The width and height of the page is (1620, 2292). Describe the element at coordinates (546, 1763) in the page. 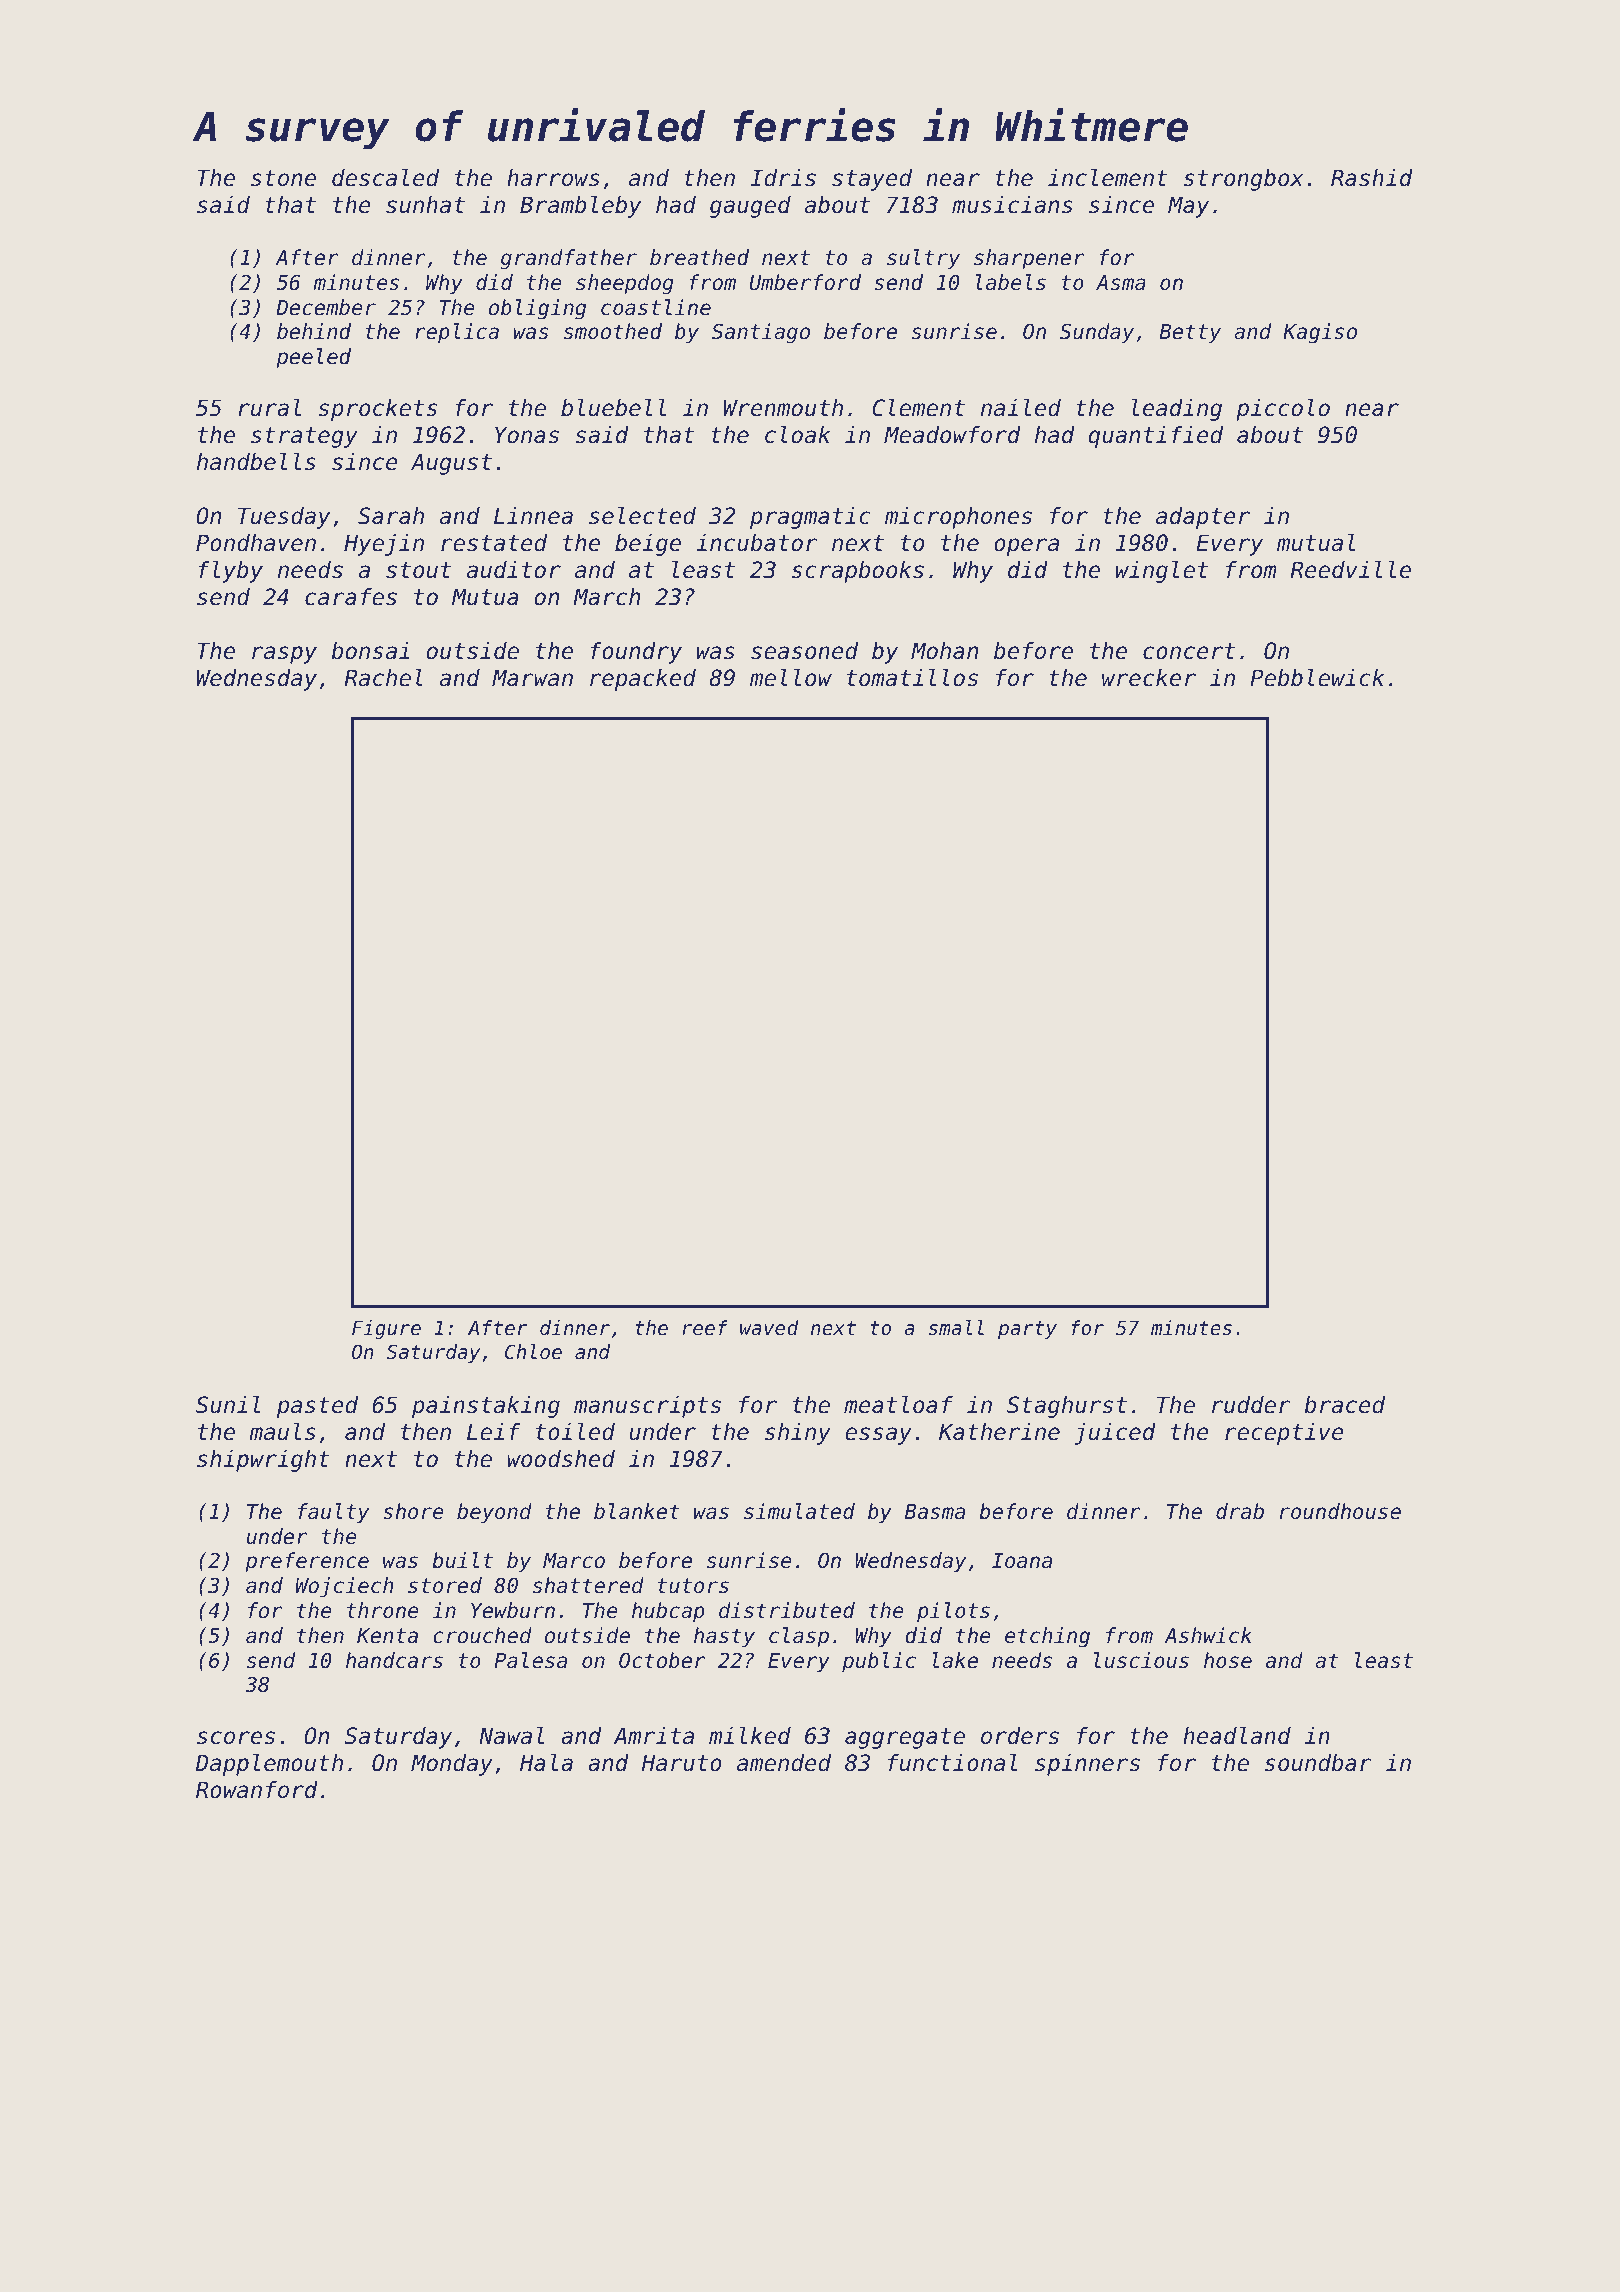

I see `Hala` at that location.
